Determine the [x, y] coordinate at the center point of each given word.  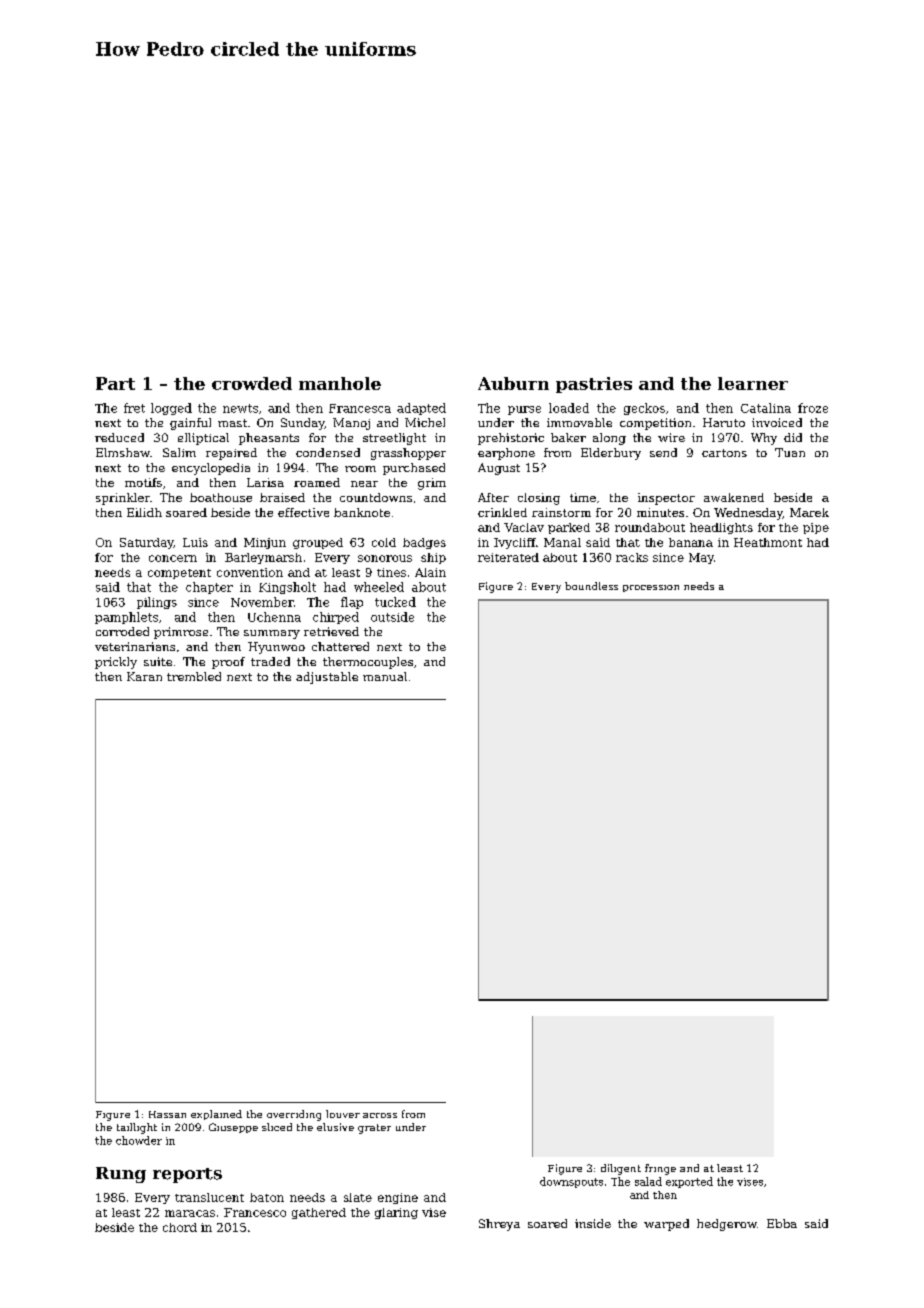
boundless [591, 586]
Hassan [167, 1114]
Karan [144, 676]
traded [270, 661]
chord [180, 1227]
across [380, 1115]
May [701, 558]
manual [385, 676]
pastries [594, 385]
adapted [421, 409]
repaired [231, 454]
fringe [660, 1169]
